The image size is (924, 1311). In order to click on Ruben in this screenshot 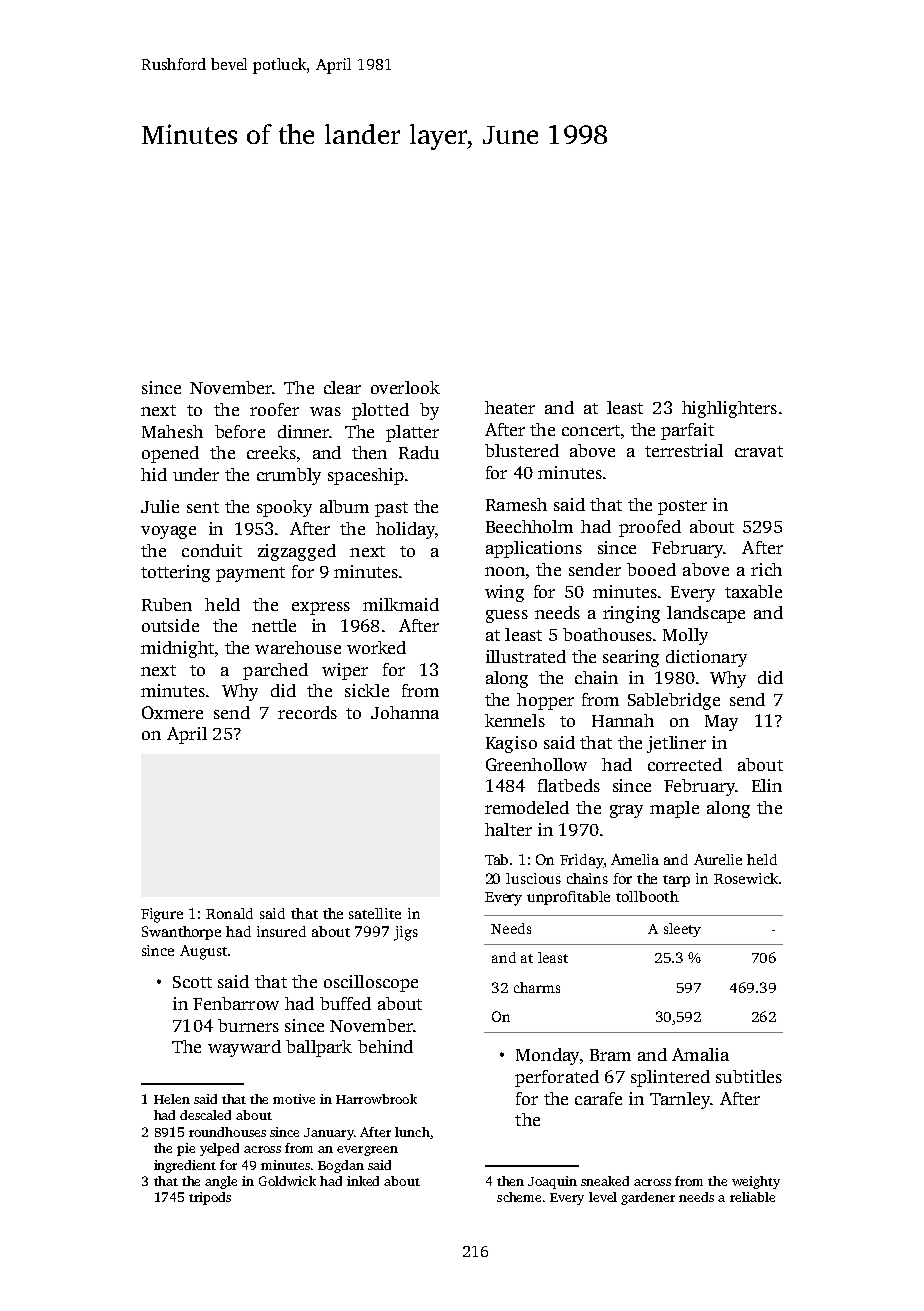, I will do `click(167, 604)`.
